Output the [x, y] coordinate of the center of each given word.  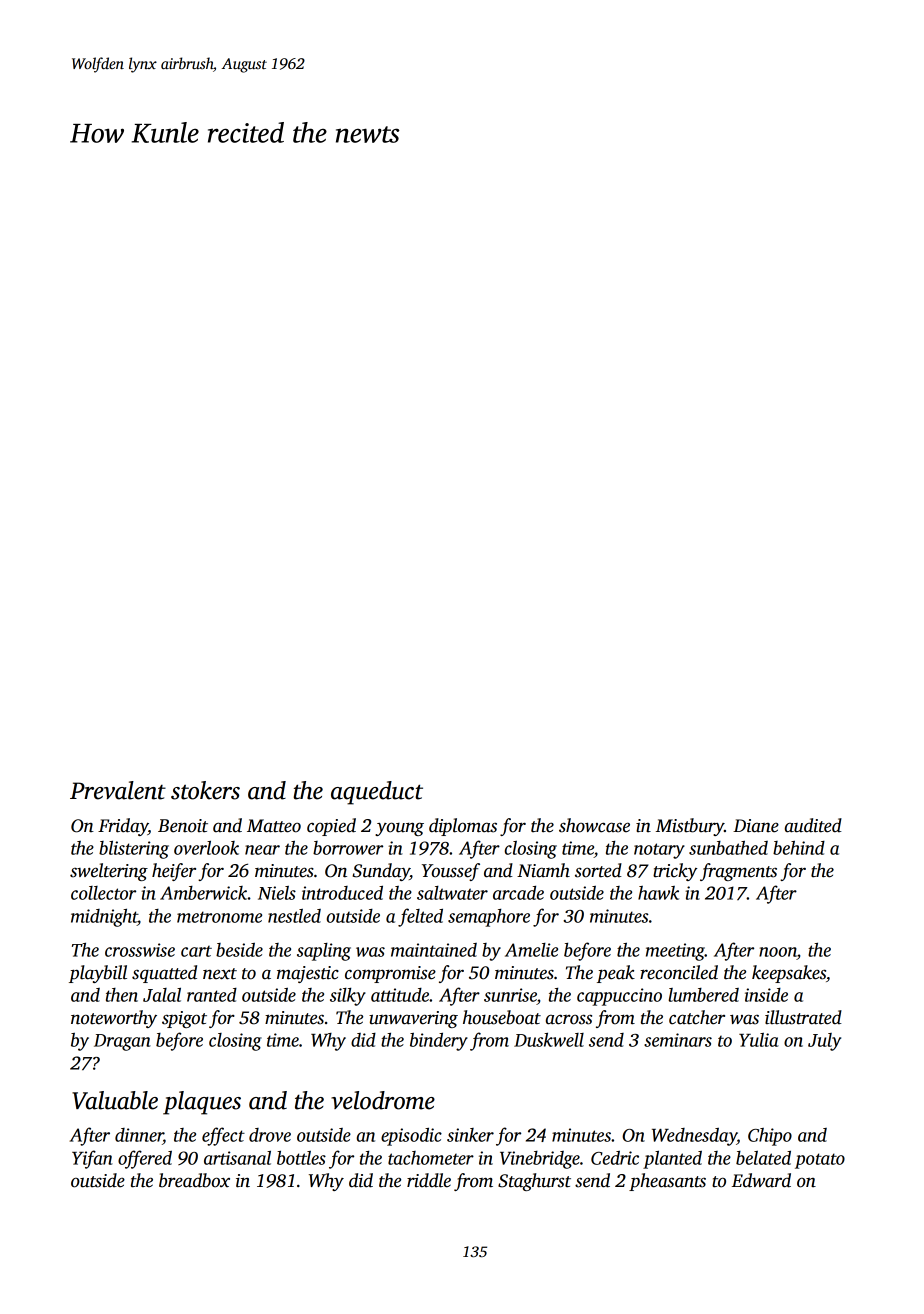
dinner [139, 1135]
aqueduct [377, 793]
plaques [202, 1103]
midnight [104, 918]
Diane [756, 826]
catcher [697, 1017]
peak [616, 974]
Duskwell [549, 1040]
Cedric [615, 1158]
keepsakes [789, 974]
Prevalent [118, 790]
